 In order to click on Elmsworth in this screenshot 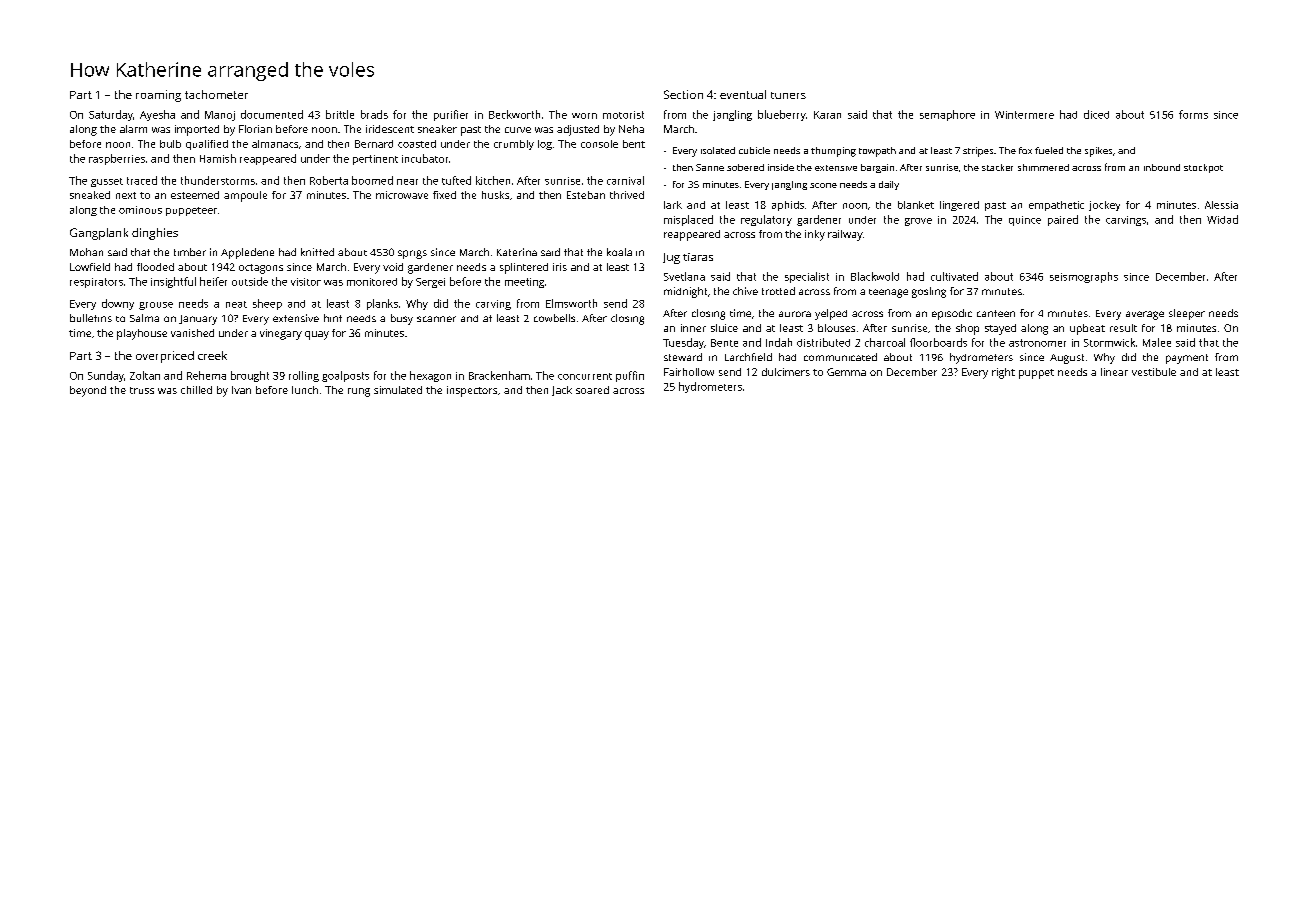, I will do `click(571, 303)`.
